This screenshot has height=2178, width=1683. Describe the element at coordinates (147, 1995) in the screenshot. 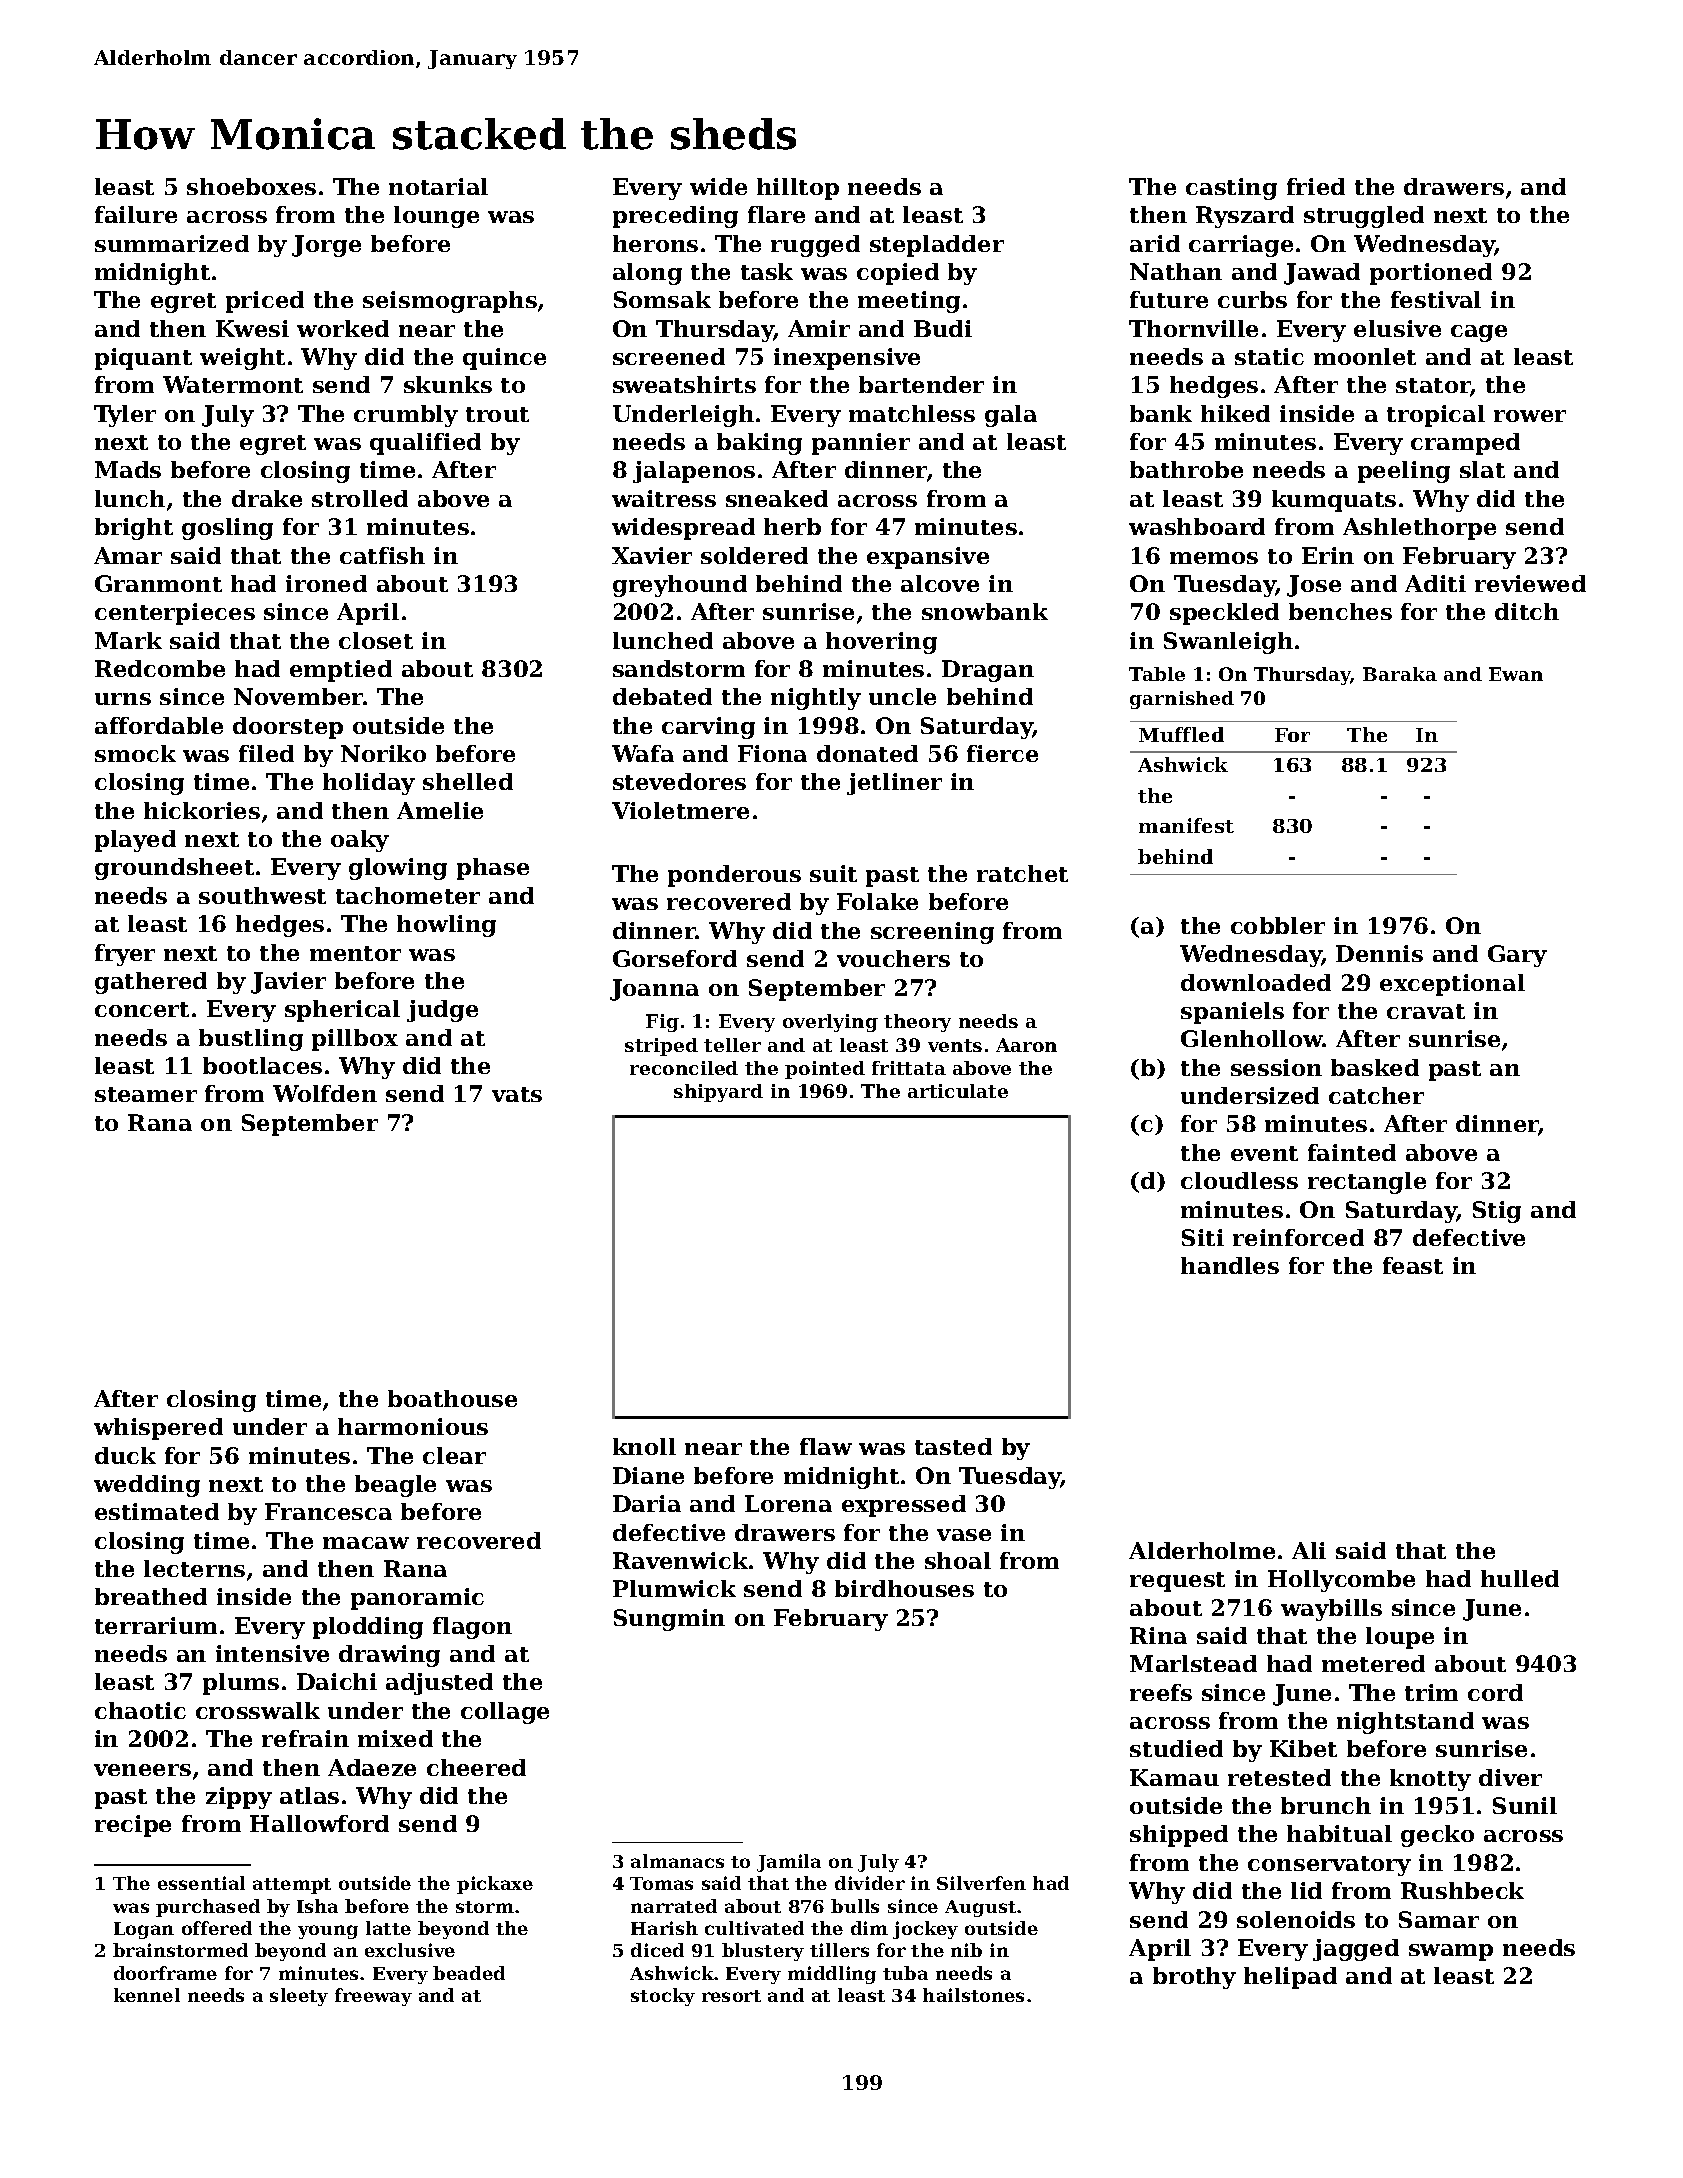

I see `kennel` at that location.
